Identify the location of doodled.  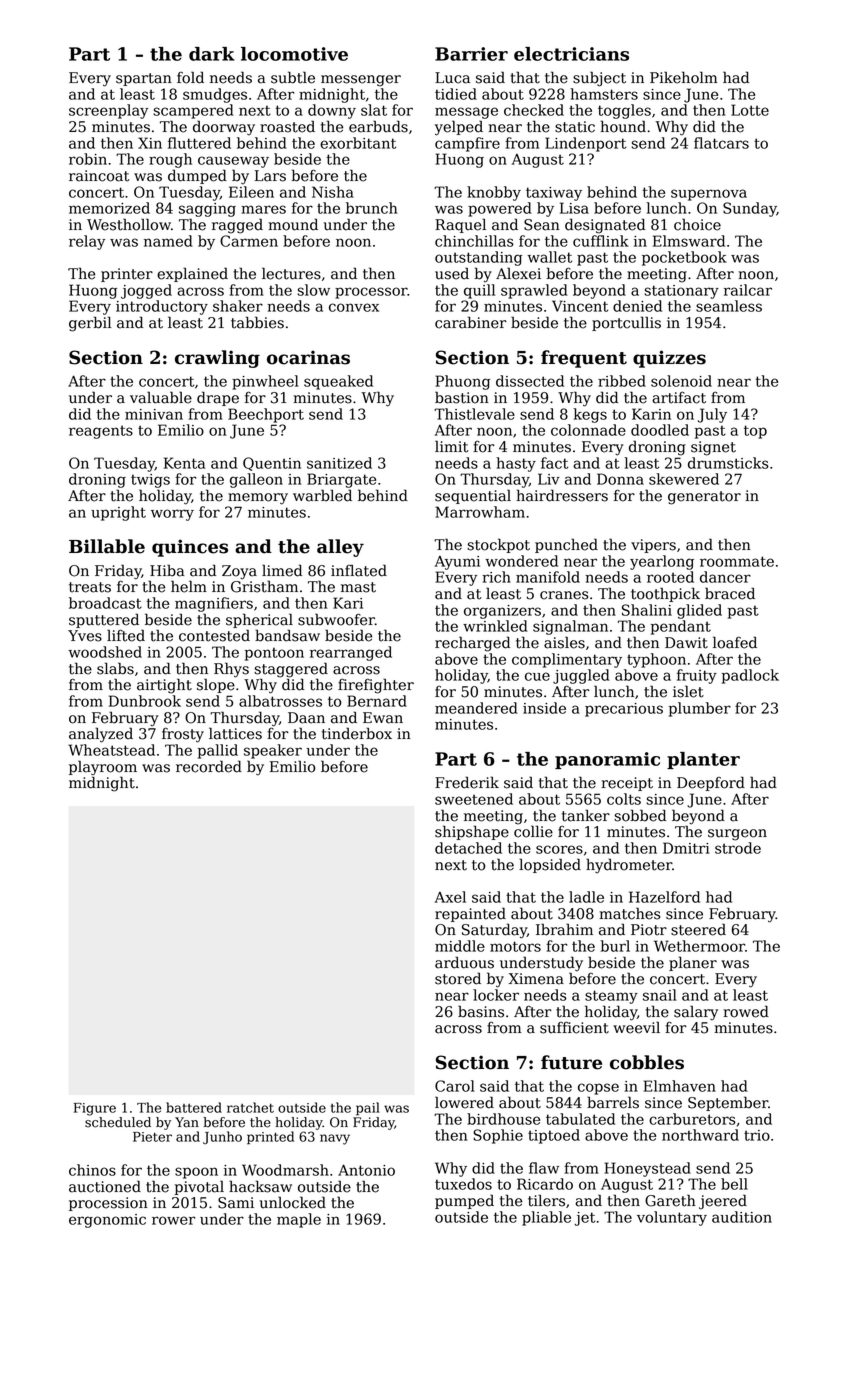
(660, 430).
